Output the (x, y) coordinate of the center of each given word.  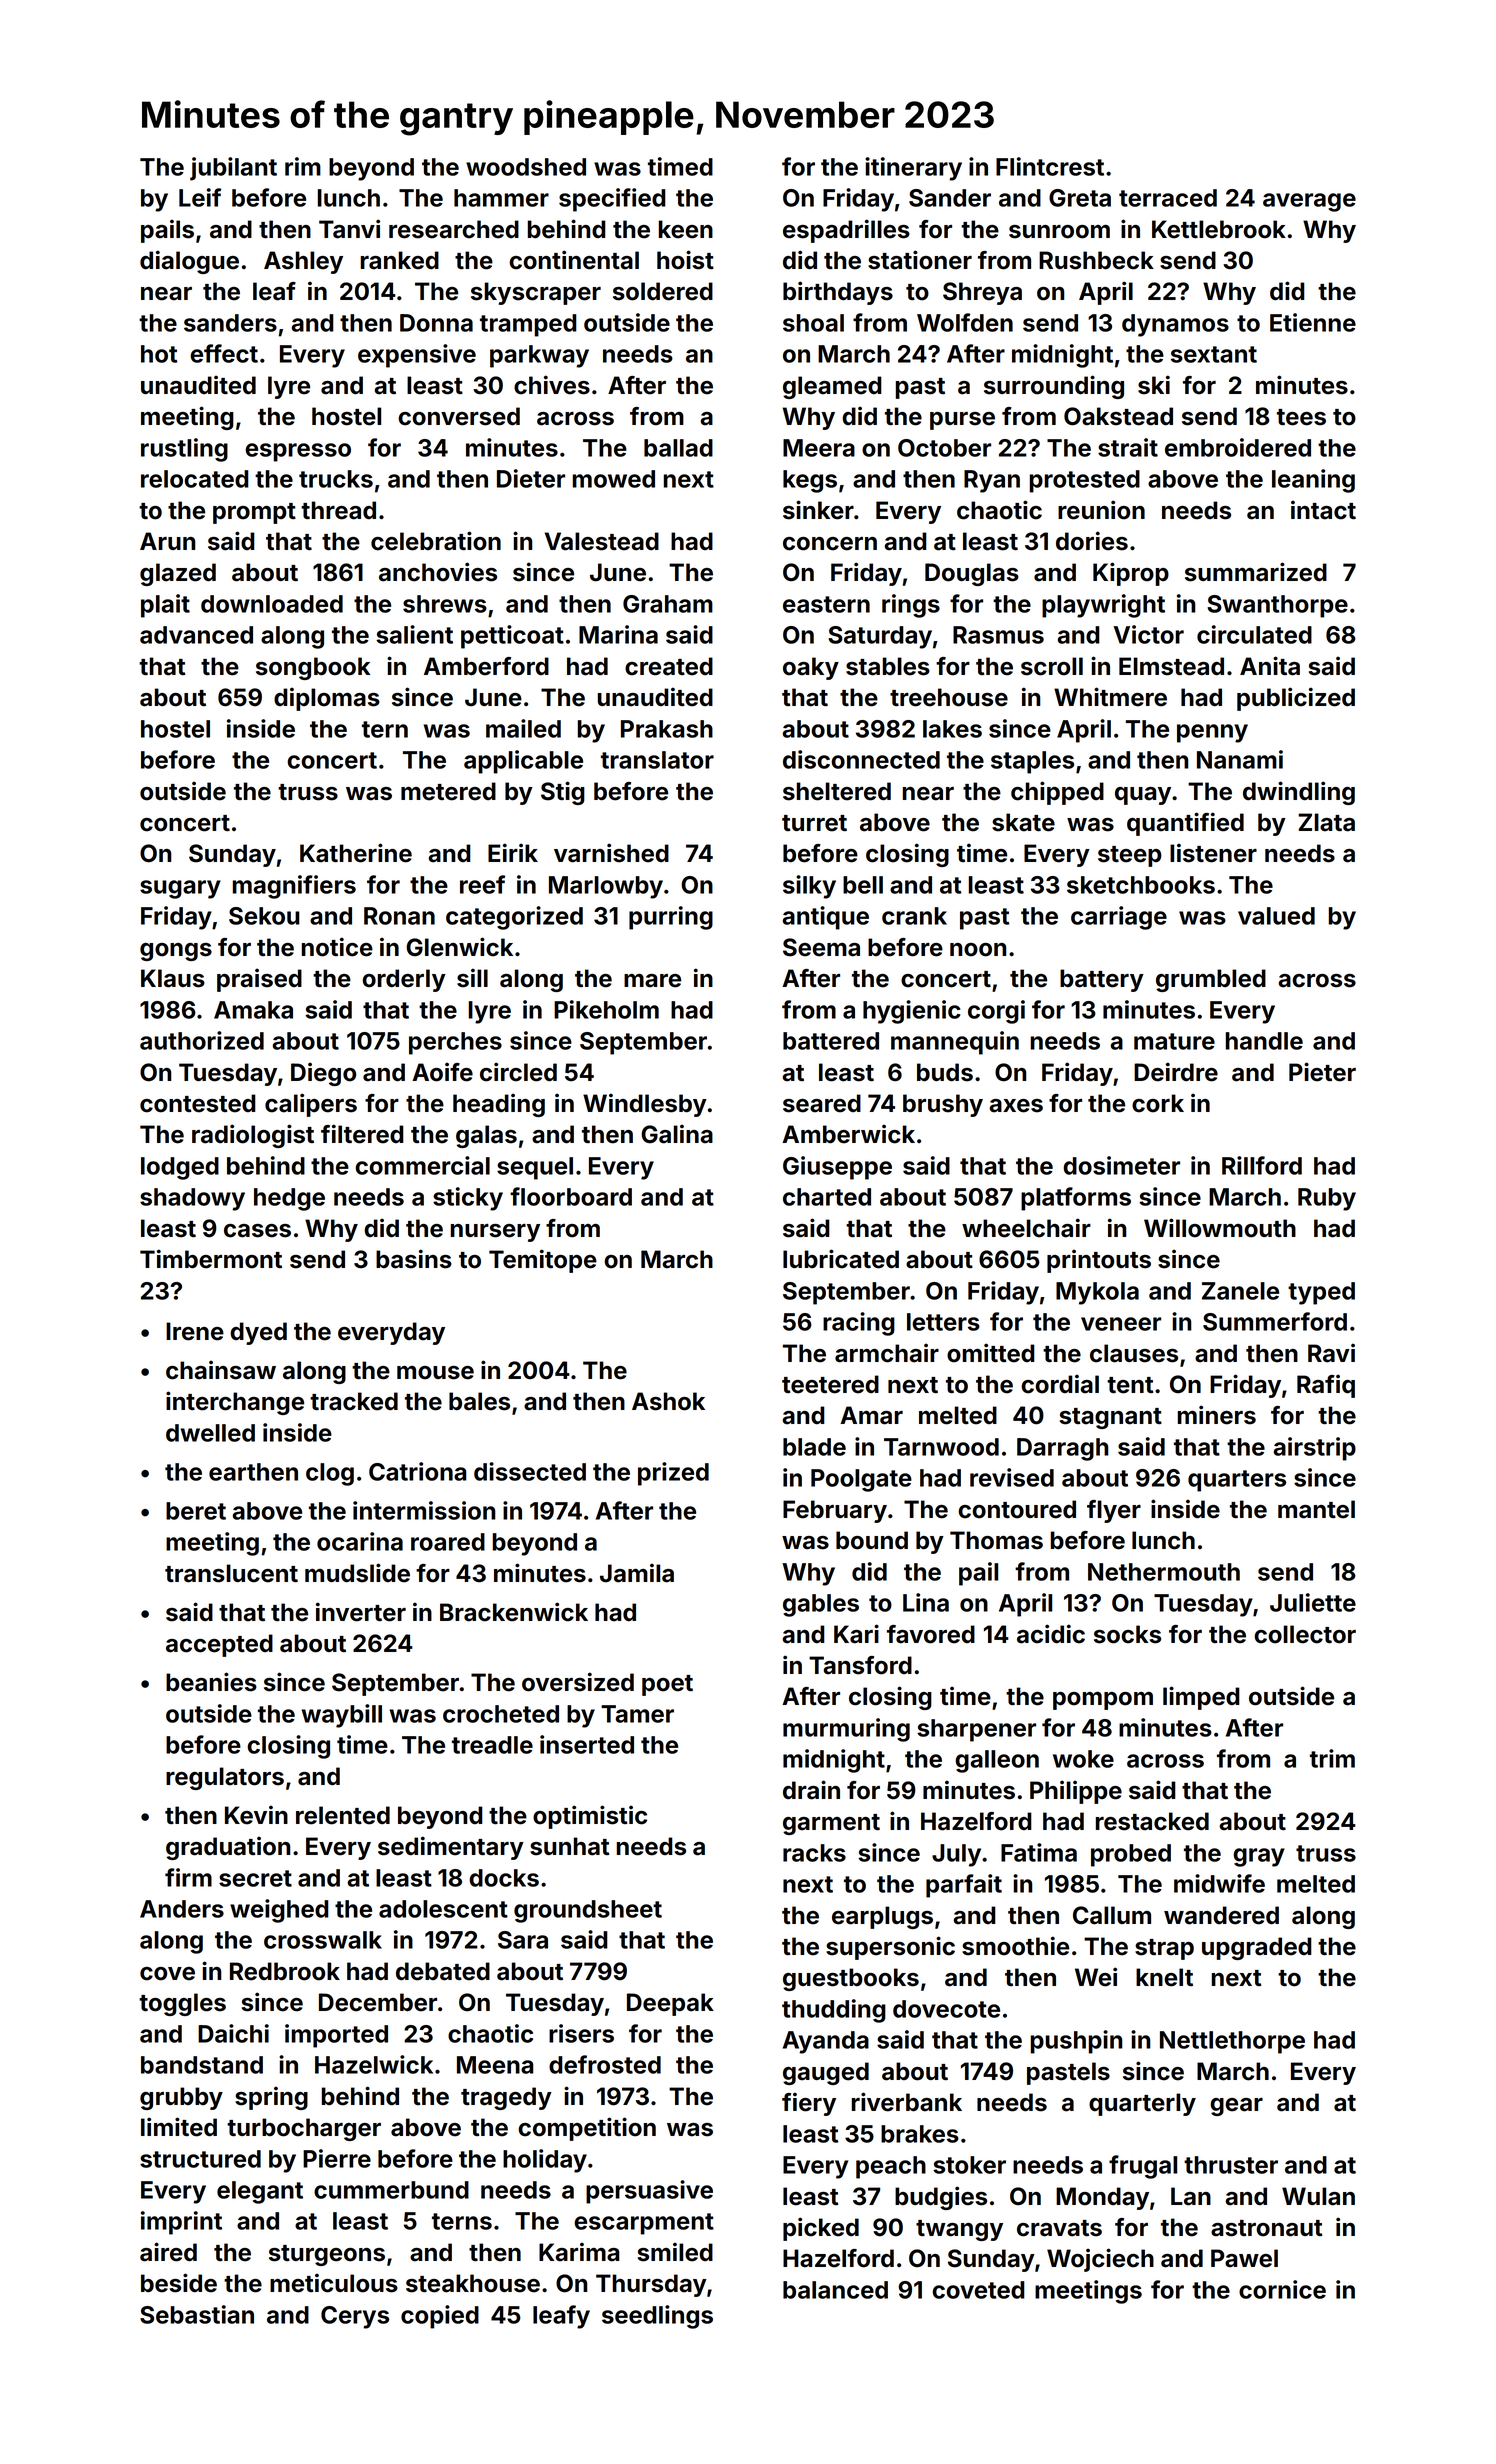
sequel (535, 1168)
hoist (685, 260)
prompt (254, 513)
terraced (1168, 198)
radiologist (253, 1136)
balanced (835, 2290)
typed (1321, 1293)
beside (179, 2283)
